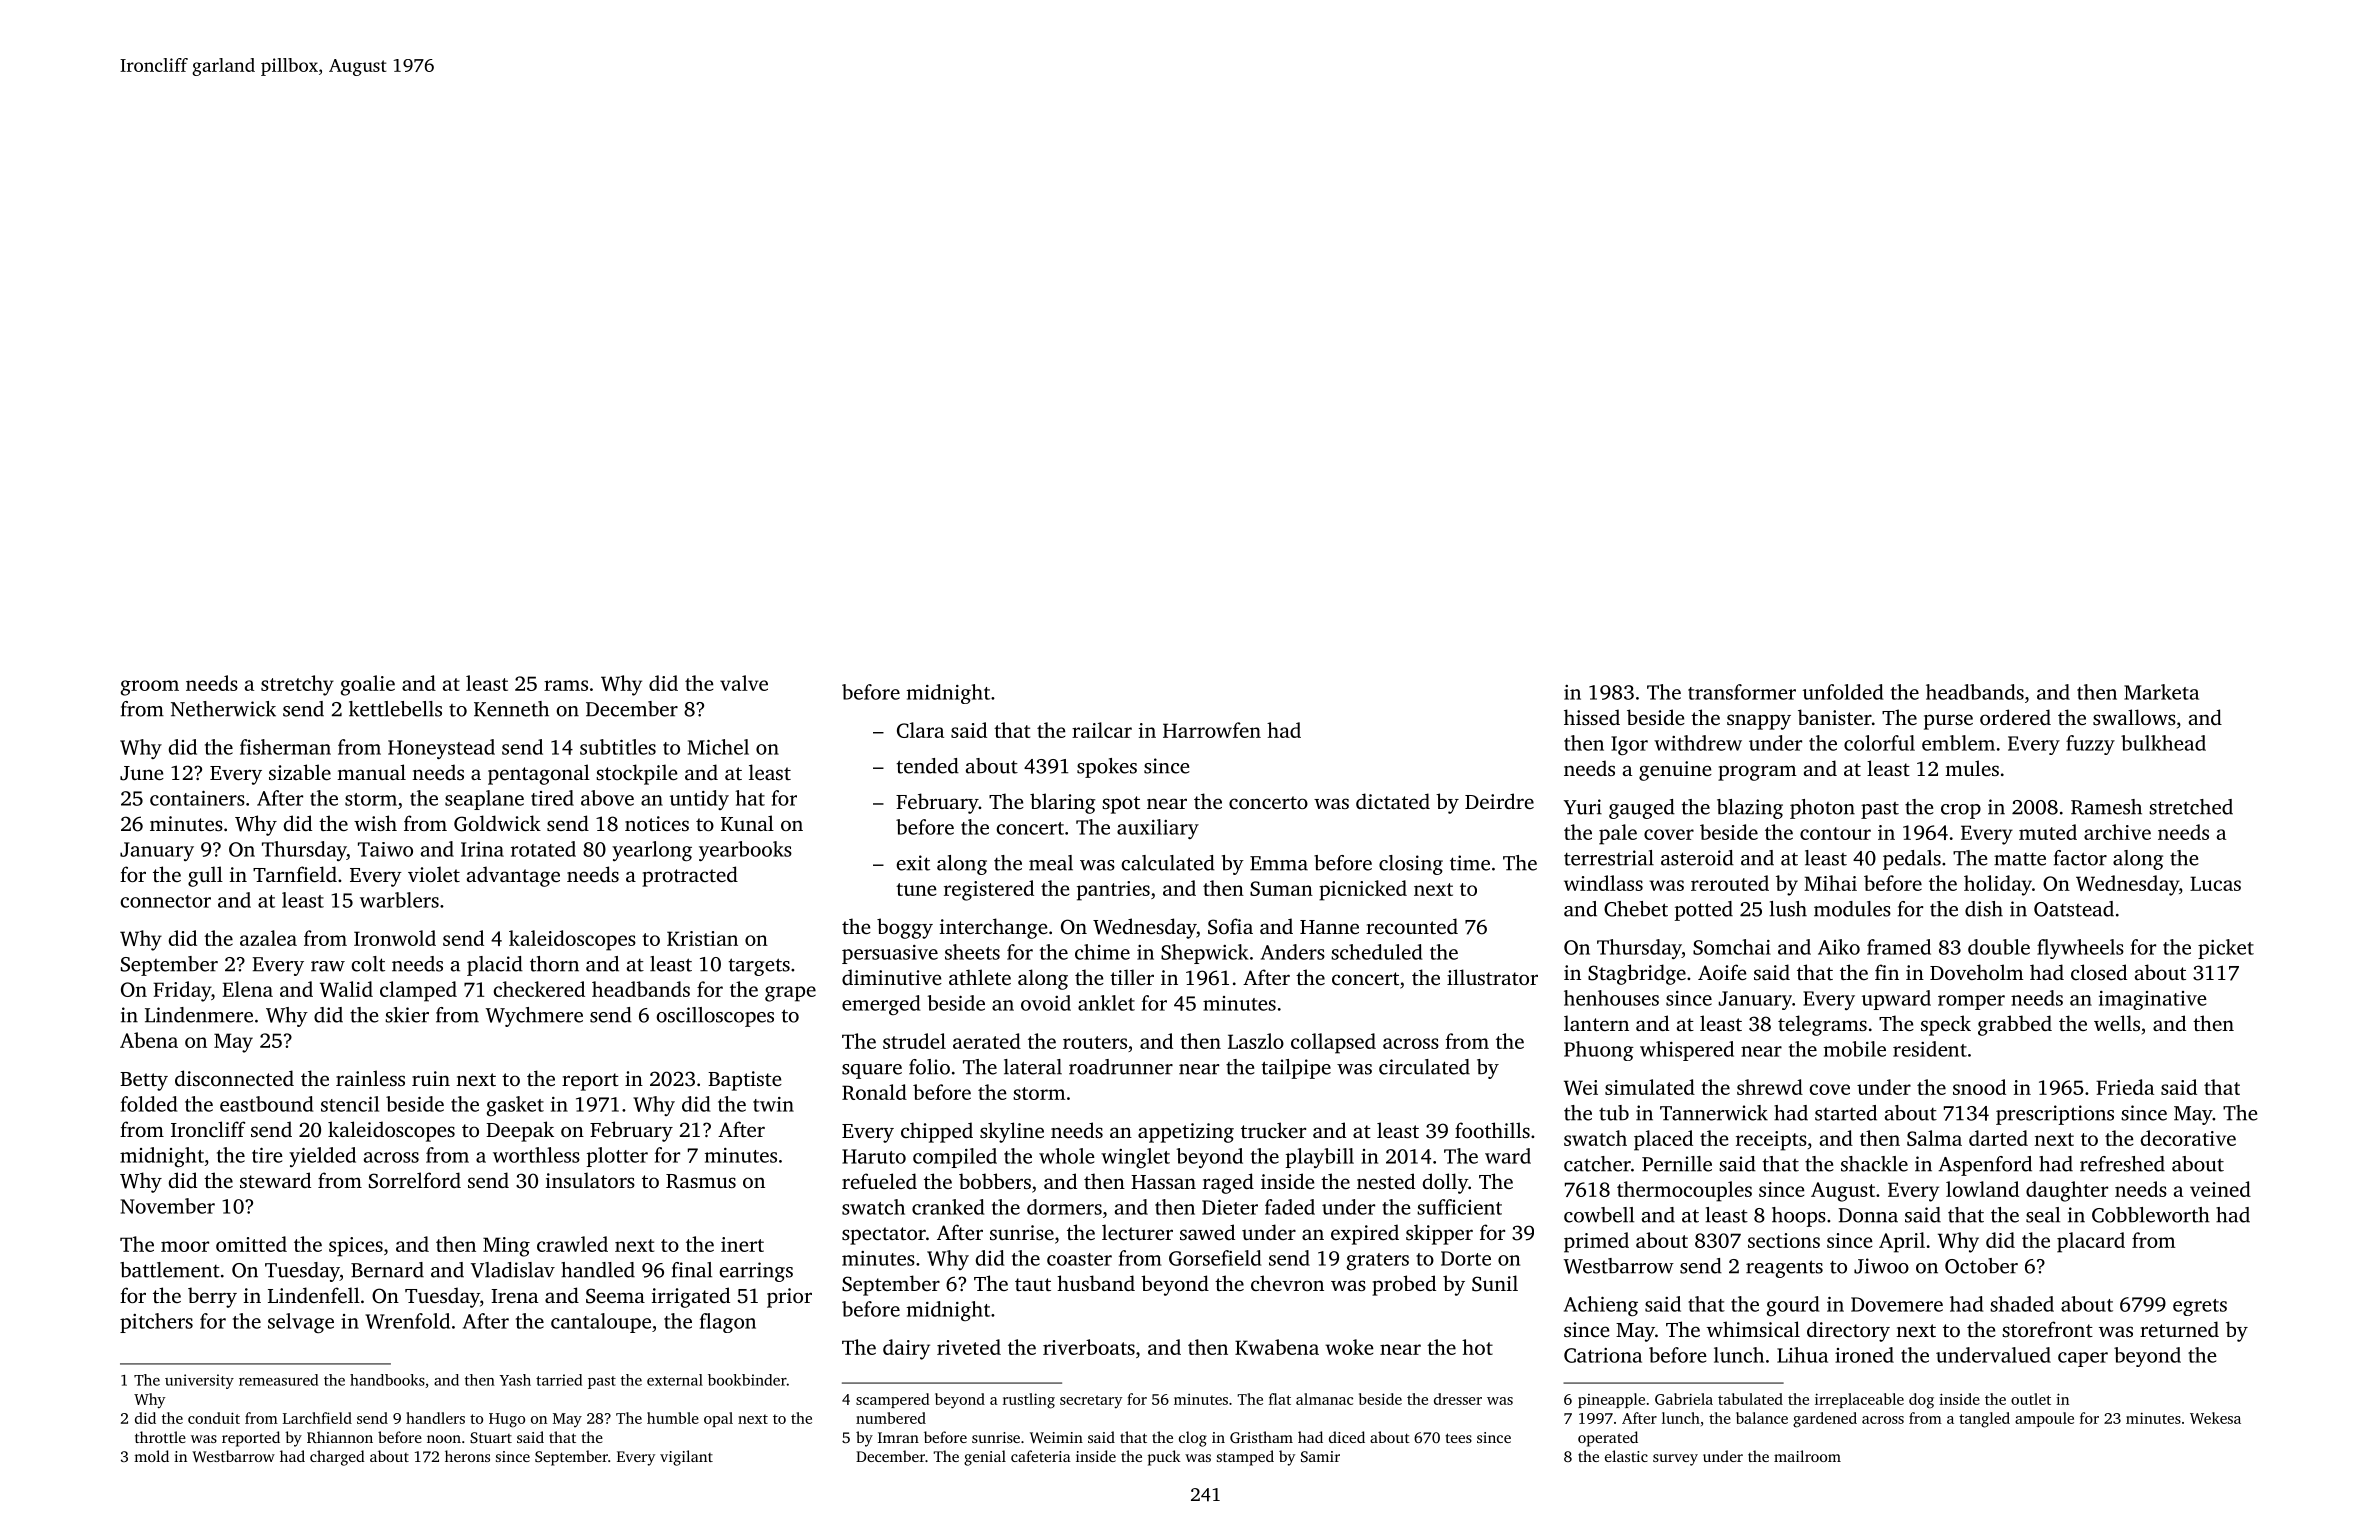  I want to click on connector, so click(165, 901).
